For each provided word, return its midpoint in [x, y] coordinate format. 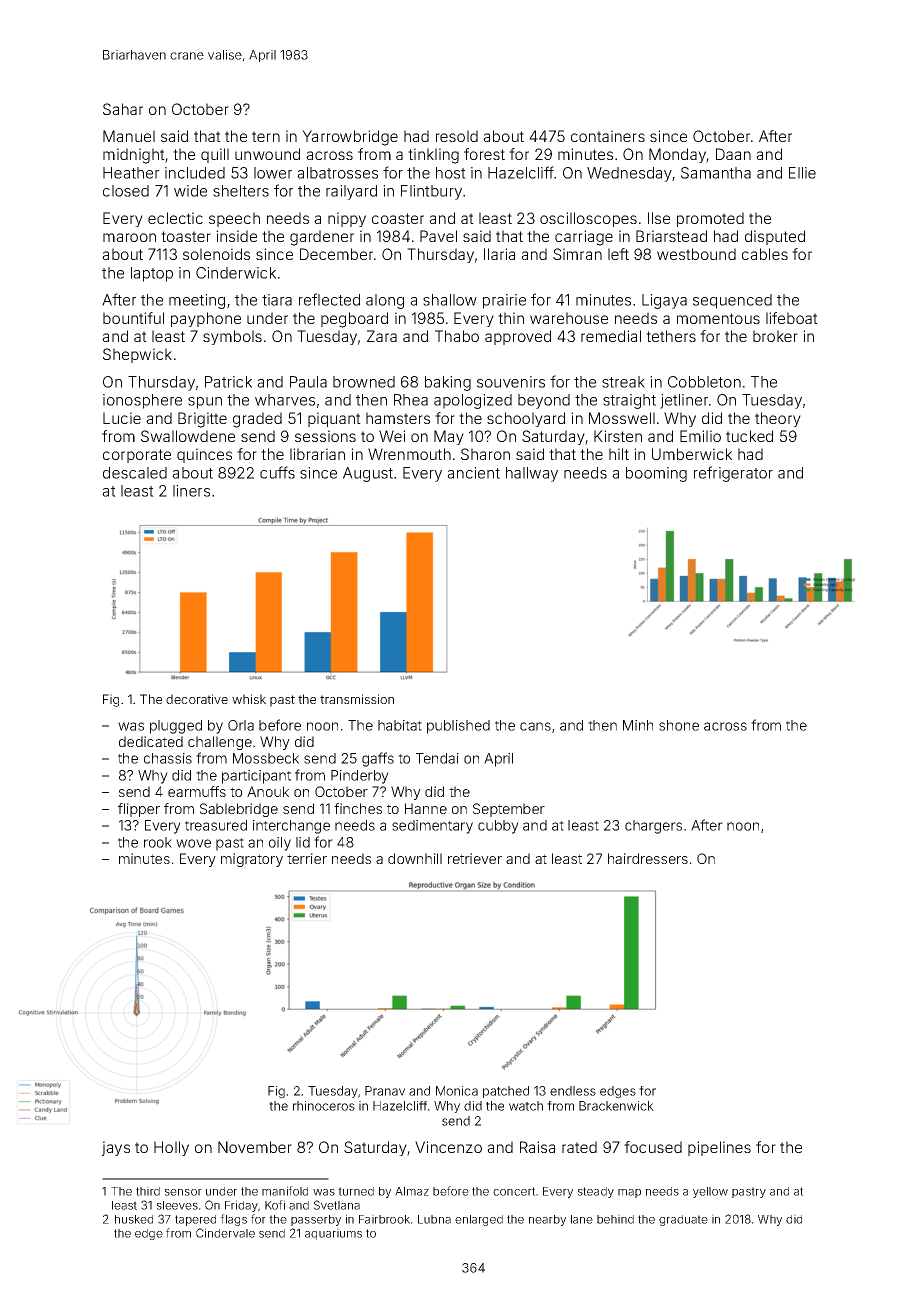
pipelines [719, 1148]
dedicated [151, 741]
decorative [197, 699]
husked [134, 1219]
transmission [357, 699]
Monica [457, 1091]
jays [116, 1148]
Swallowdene [188, 436]
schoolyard [526, 419]
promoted [710, 219]
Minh [638, 725]
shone [679, 725]
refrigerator [733, 474]
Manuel [129, 136]
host [451, 173]
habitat [400, 725]
